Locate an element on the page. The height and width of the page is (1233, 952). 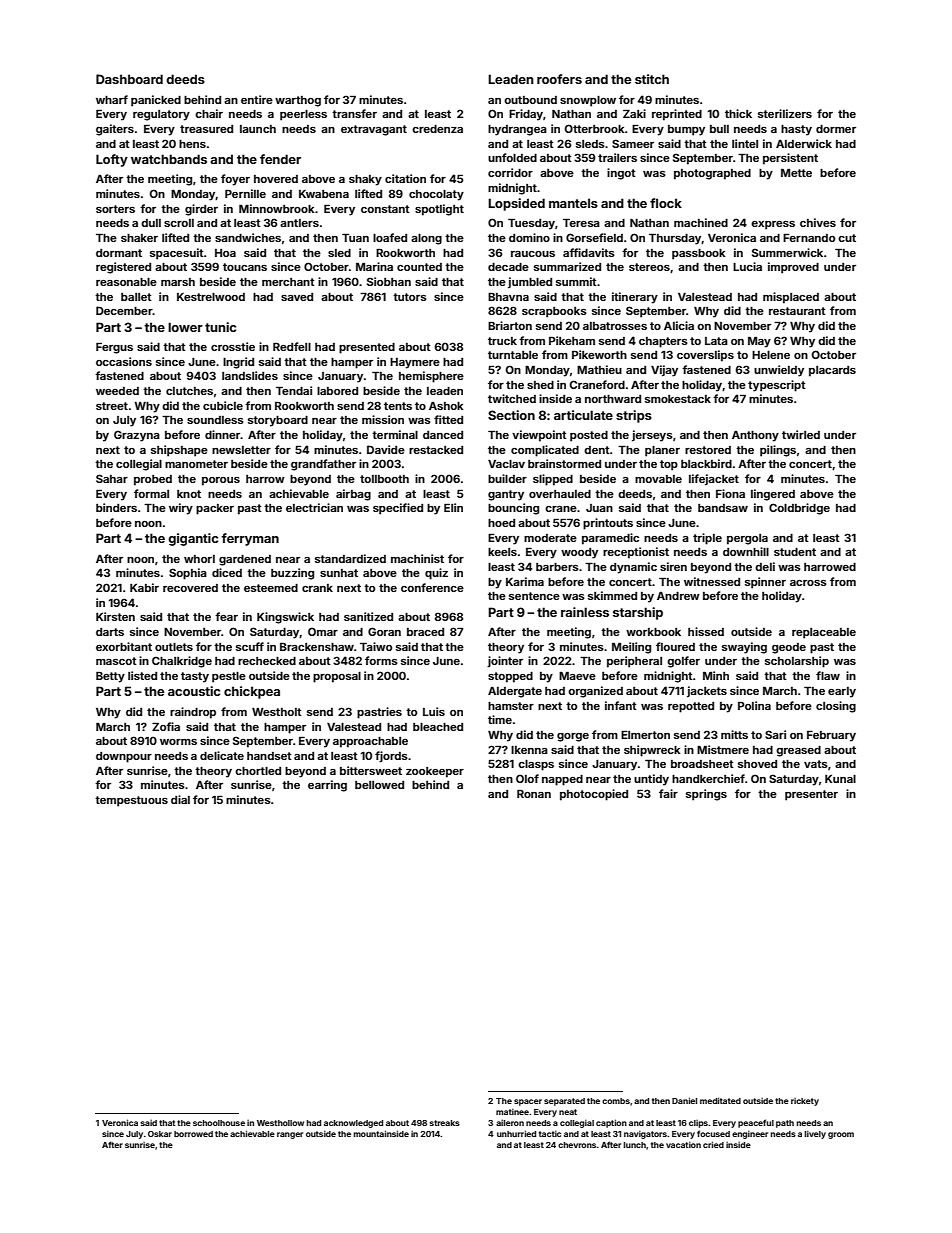
Summerwick is located at coordinates (787, 252).
